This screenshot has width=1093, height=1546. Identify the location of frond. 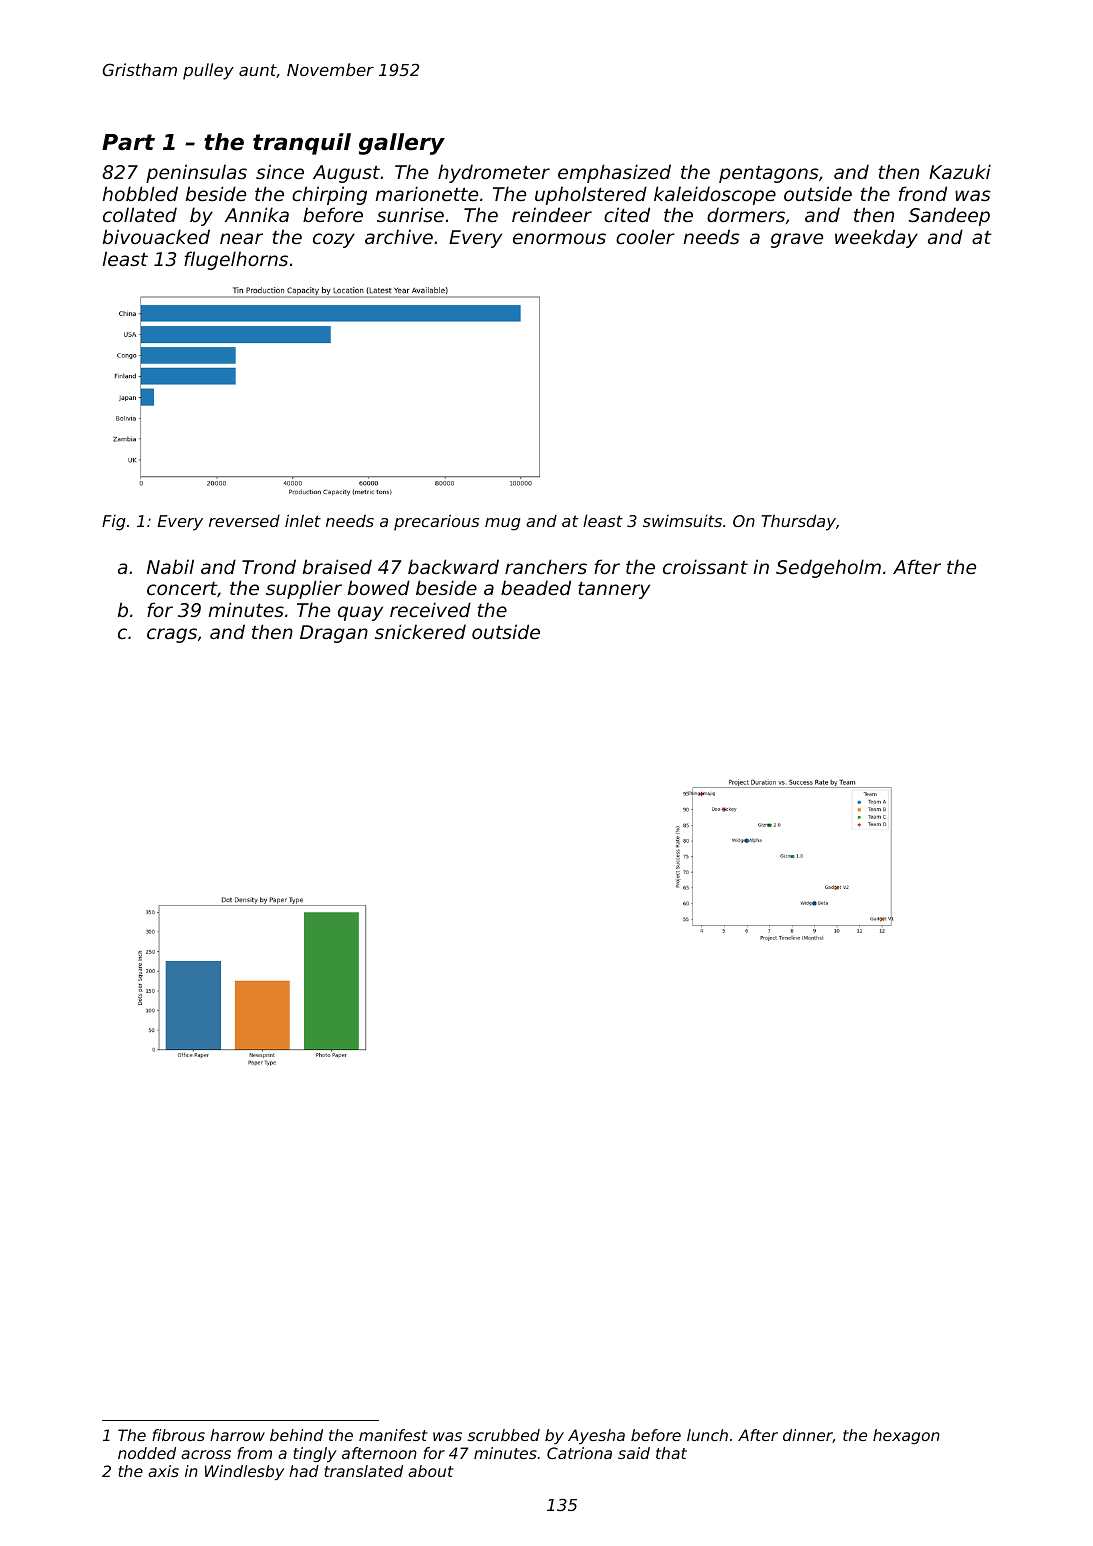
(923, 193).
